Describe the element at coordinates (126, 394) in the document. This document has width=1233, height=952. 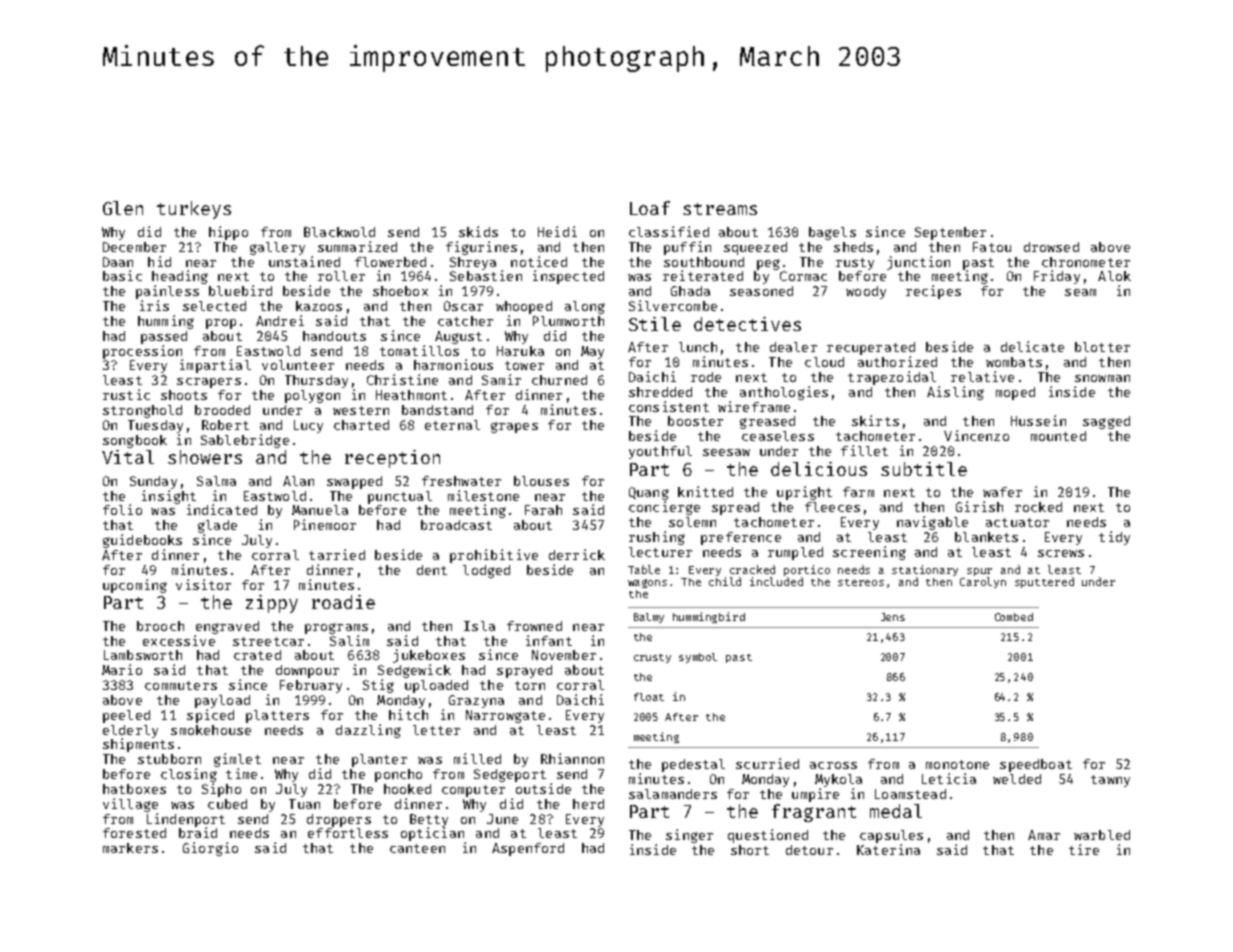
I see `rustic` at that location.
